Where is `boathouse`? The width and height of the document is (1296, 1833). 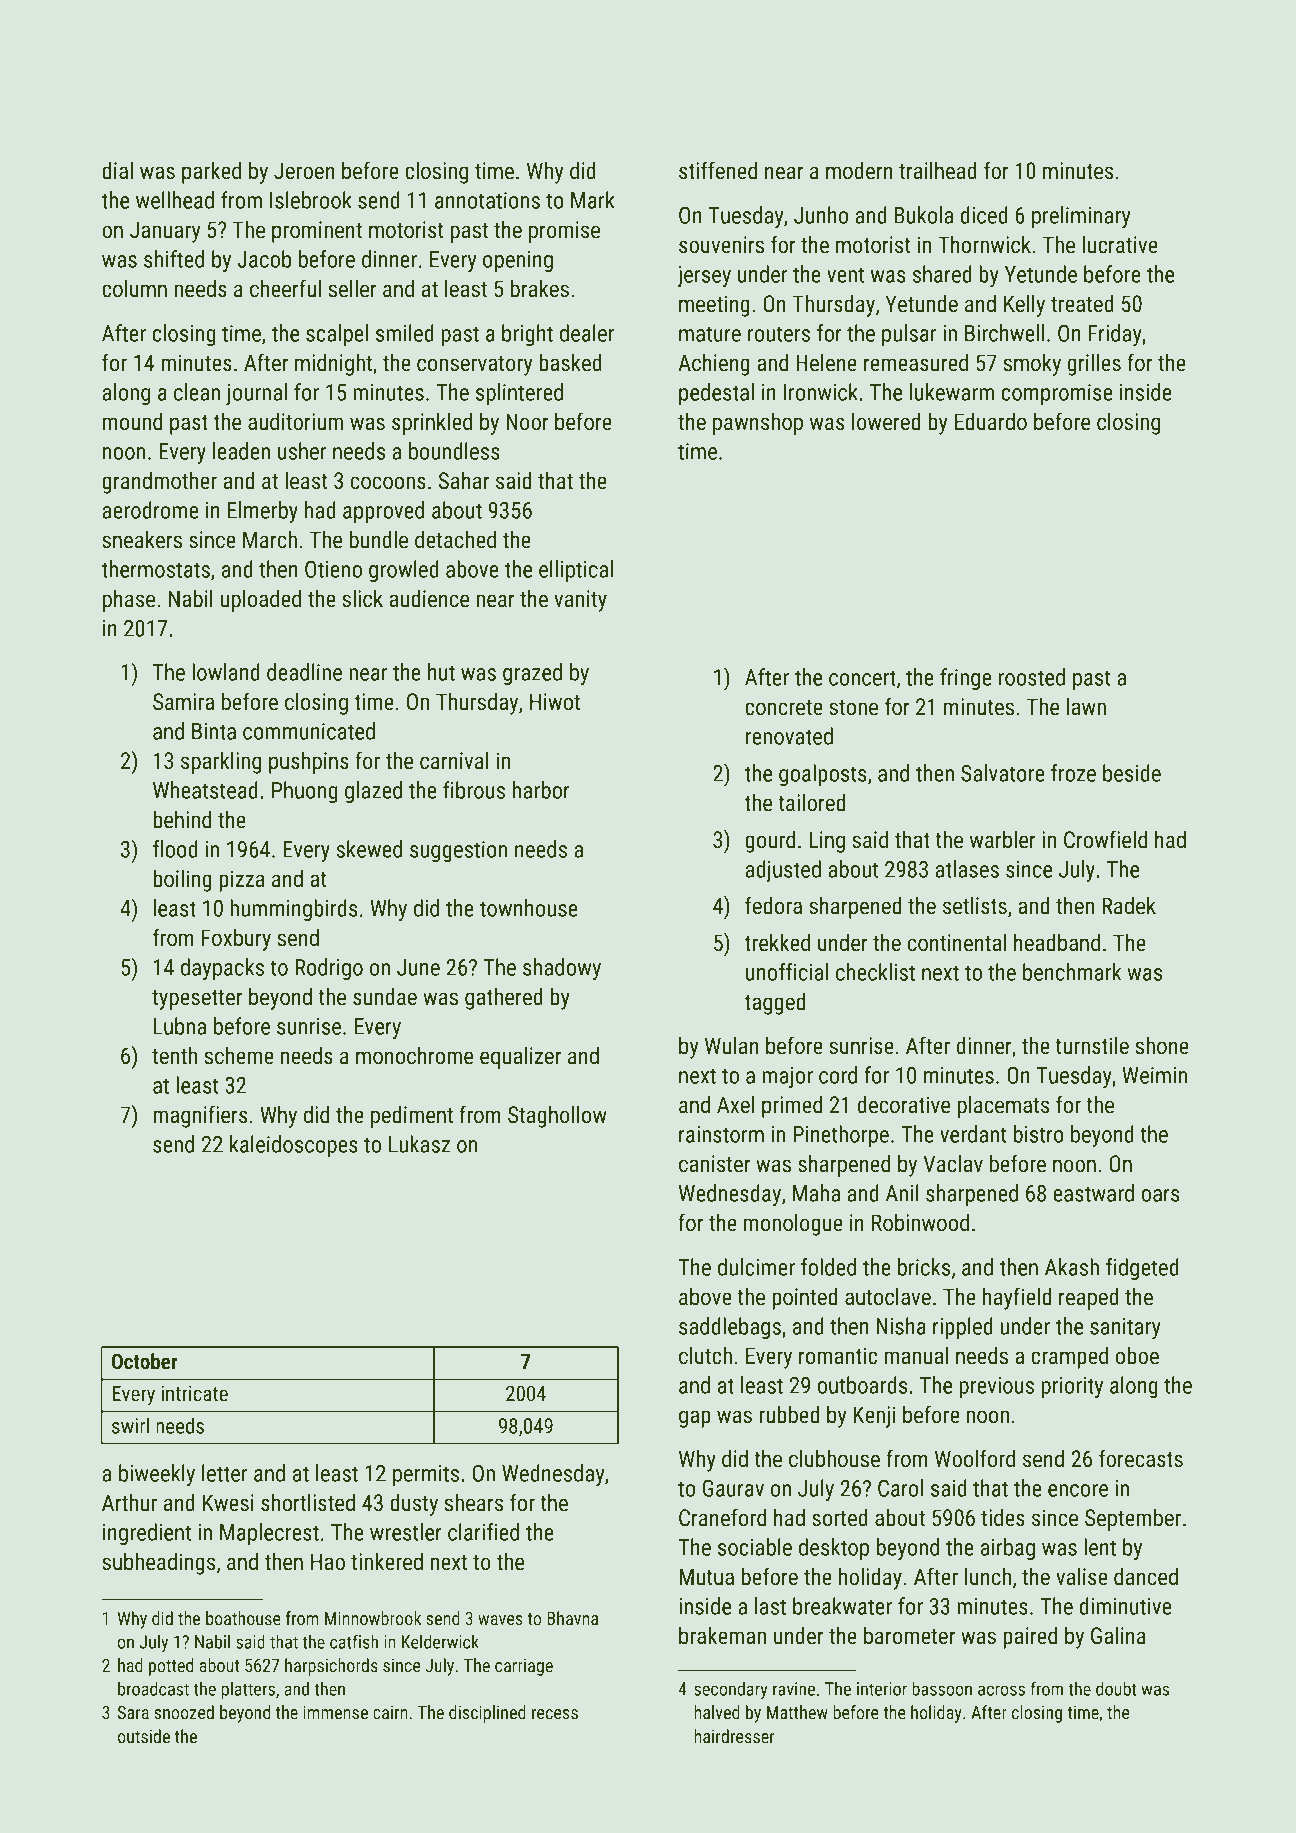 boathouse is located at coordinates (243, 1618).
